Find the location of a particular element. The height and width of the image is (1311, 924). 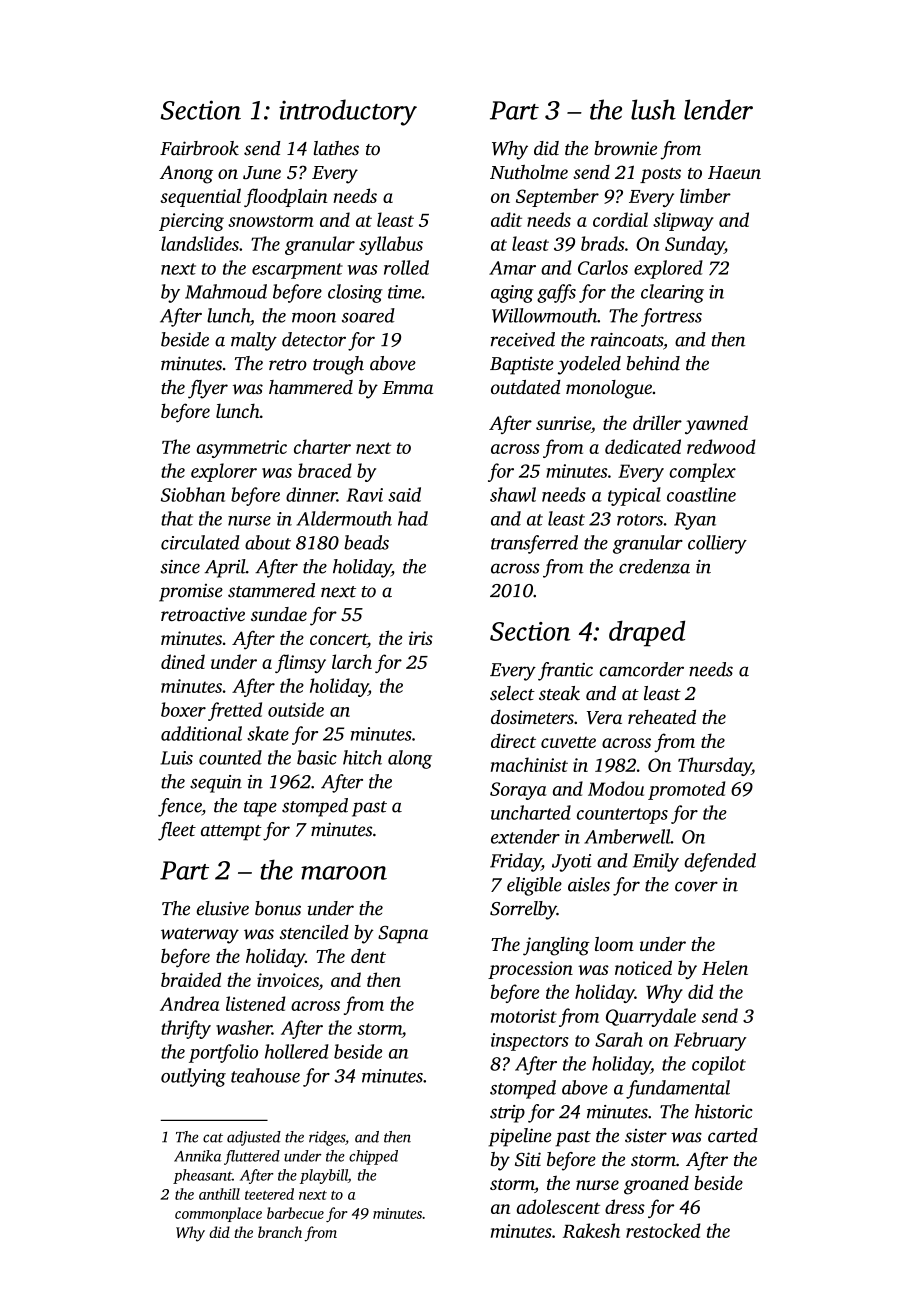

maroon is located at coordinates (344, 873).
